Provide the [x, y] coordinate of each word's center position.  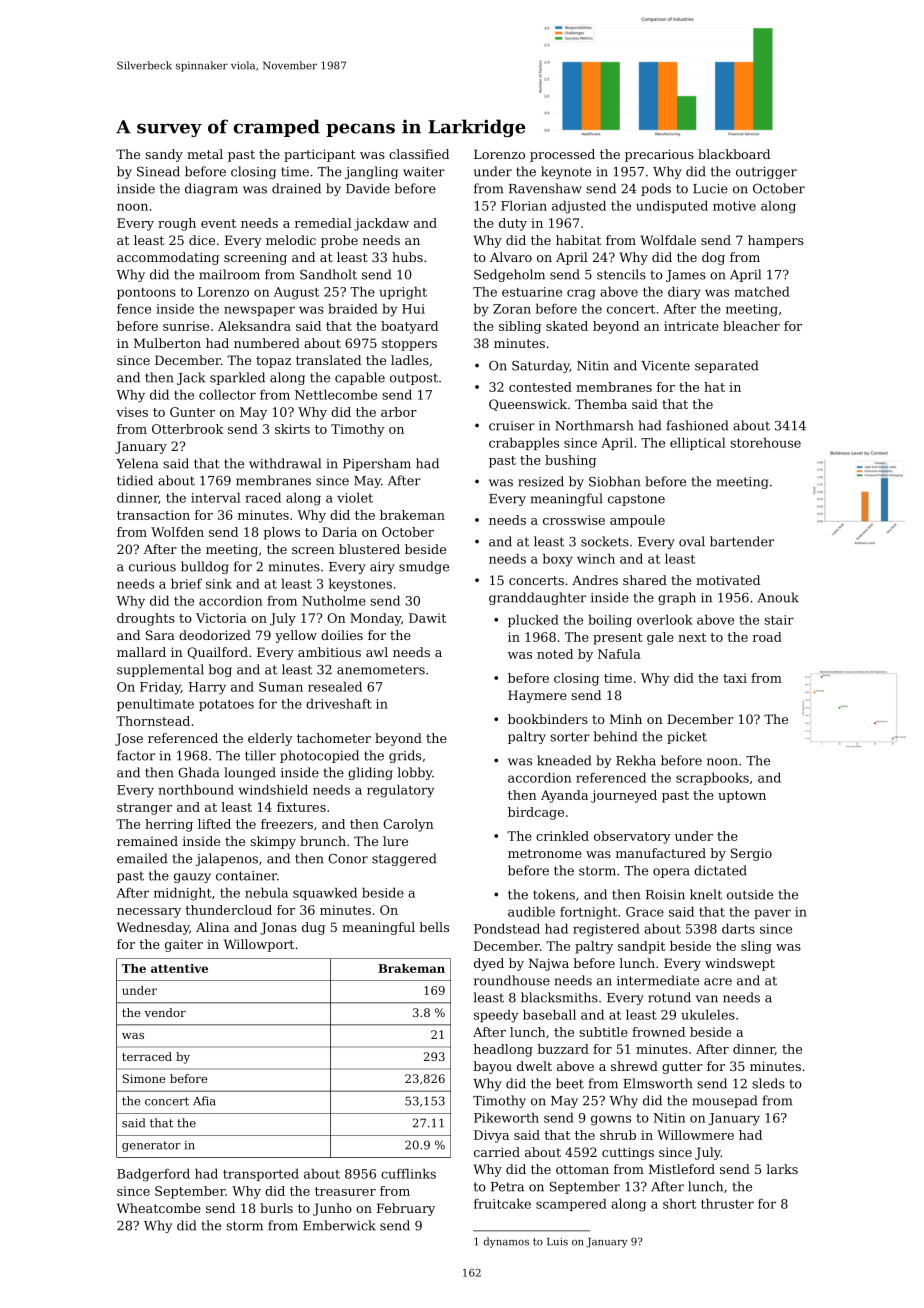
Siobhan [615, 481]
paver [772, 914]
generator [151, 1146]
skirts [292, 429]
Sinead [158, 171]
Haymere [537, 696]
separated [726, 366]
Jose [129, 739]
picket [687, 737]
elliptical [697, 444]
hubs [407, 257]
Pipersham [377, 464]
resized [541, 481]
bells [434, 927]
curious [152, 567]
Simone [144, 1078]
